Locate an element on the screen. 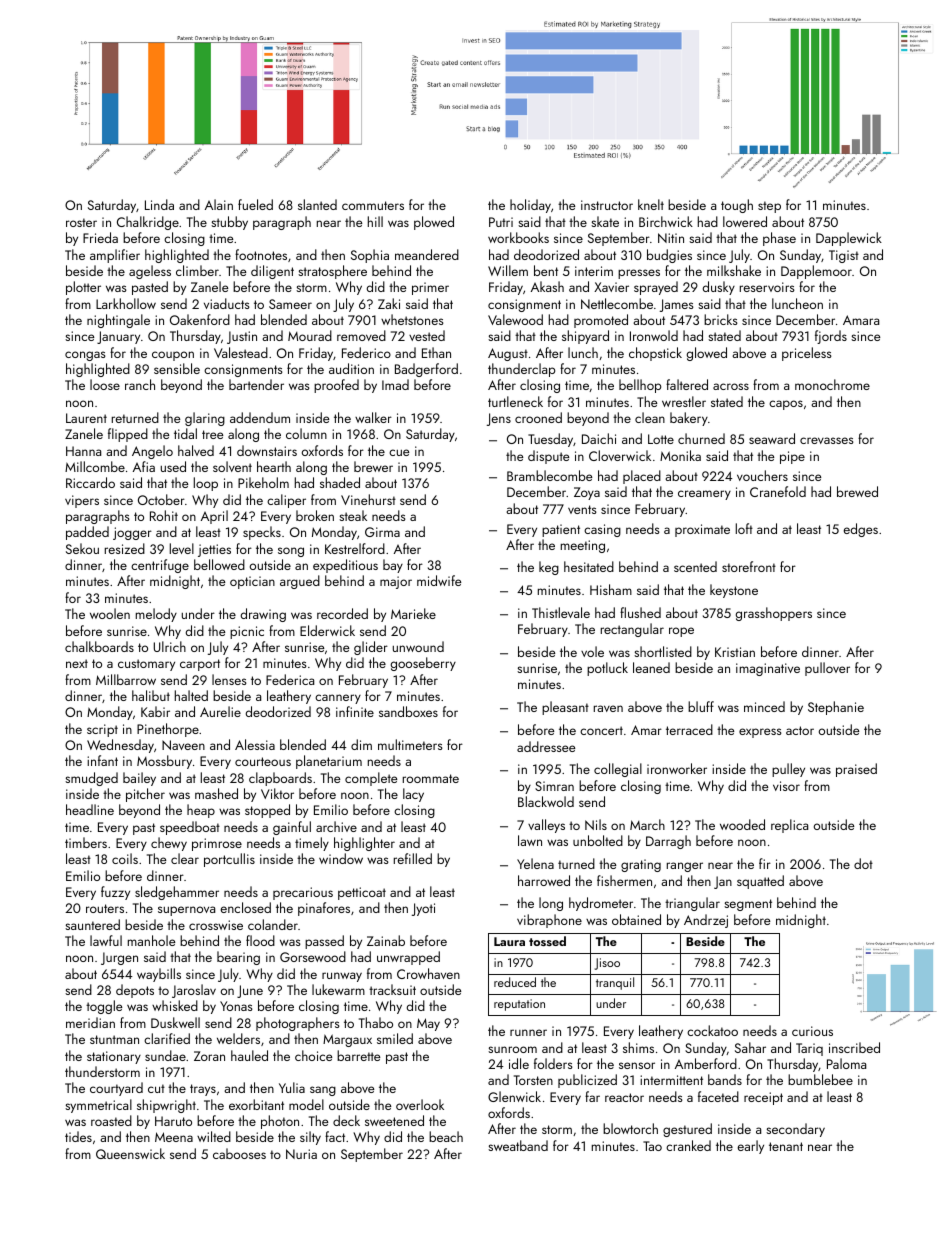 Image resolution: width=952 pixels, height=1233 pixels. Yonas is located at coordinates (236, 1006).
